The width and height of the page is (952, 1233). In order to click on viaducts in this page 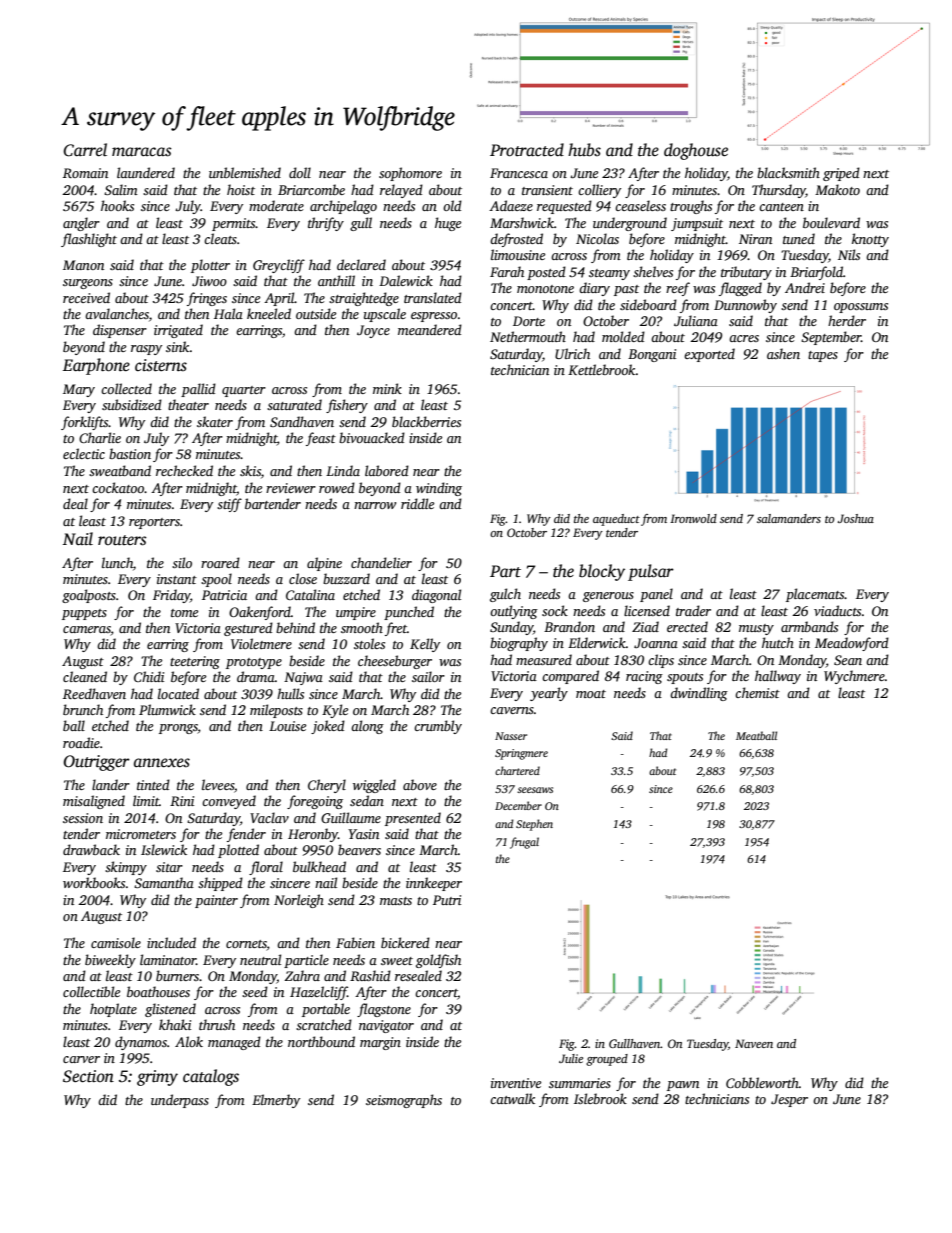, I will do `click(837, 610)`.
